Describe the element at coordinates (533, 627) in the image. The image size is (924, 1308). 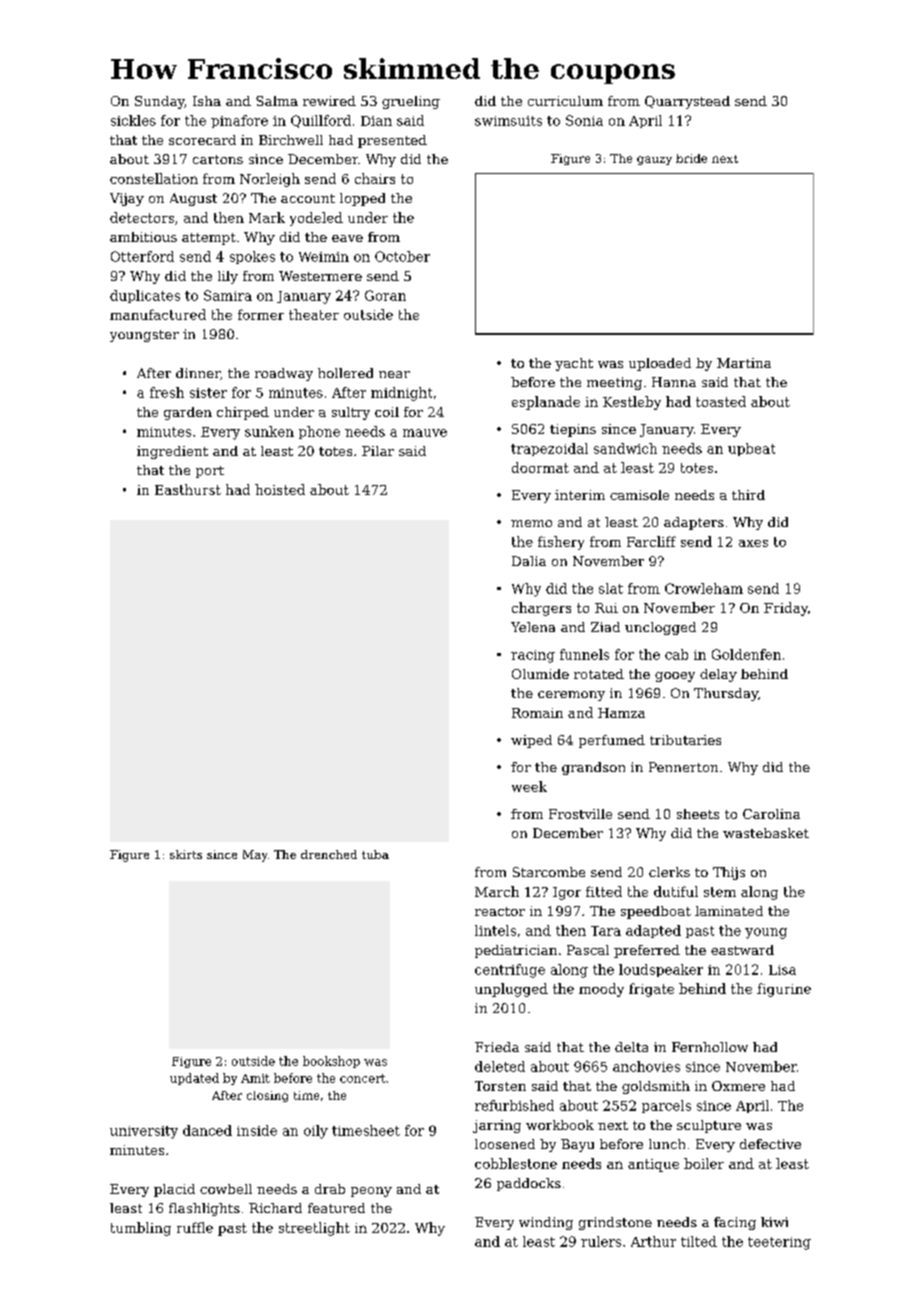
I see `Yelena` at that location.
